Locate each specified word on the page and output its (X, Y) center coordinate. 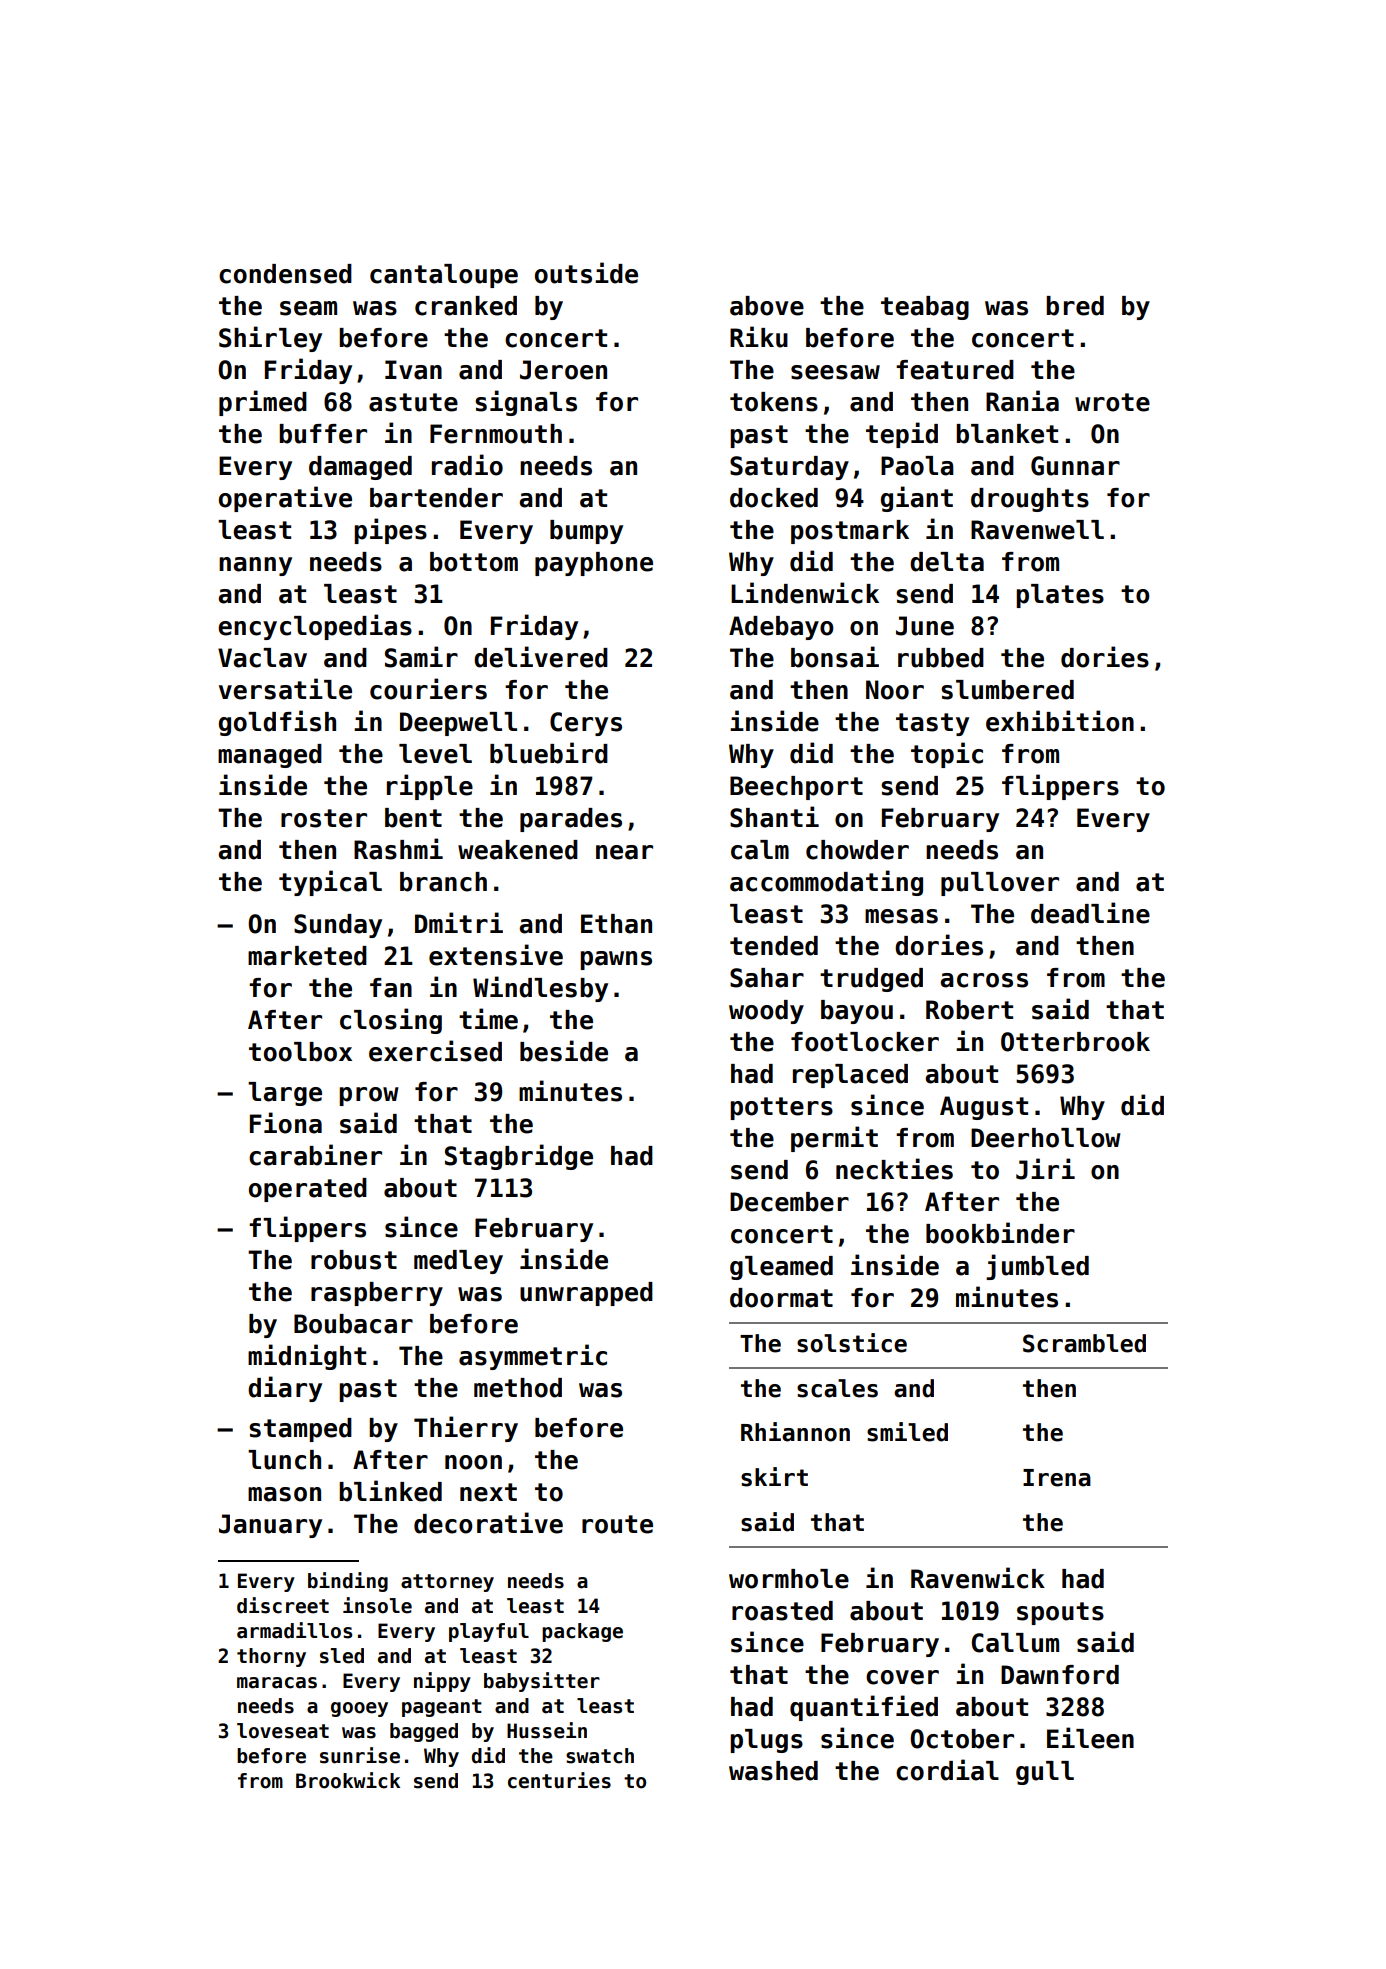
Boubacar (353, 1324)
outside (586, 273)
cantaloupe (444, 276)
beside (564, 1051)
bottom (474, 562)
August (984, 1108)
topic (947, 755)
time (488, 1019)
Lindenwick (805, 593)
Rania (1022, 401)
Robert (969, 1010)
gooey (359, 1709)
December (789, 1202)
